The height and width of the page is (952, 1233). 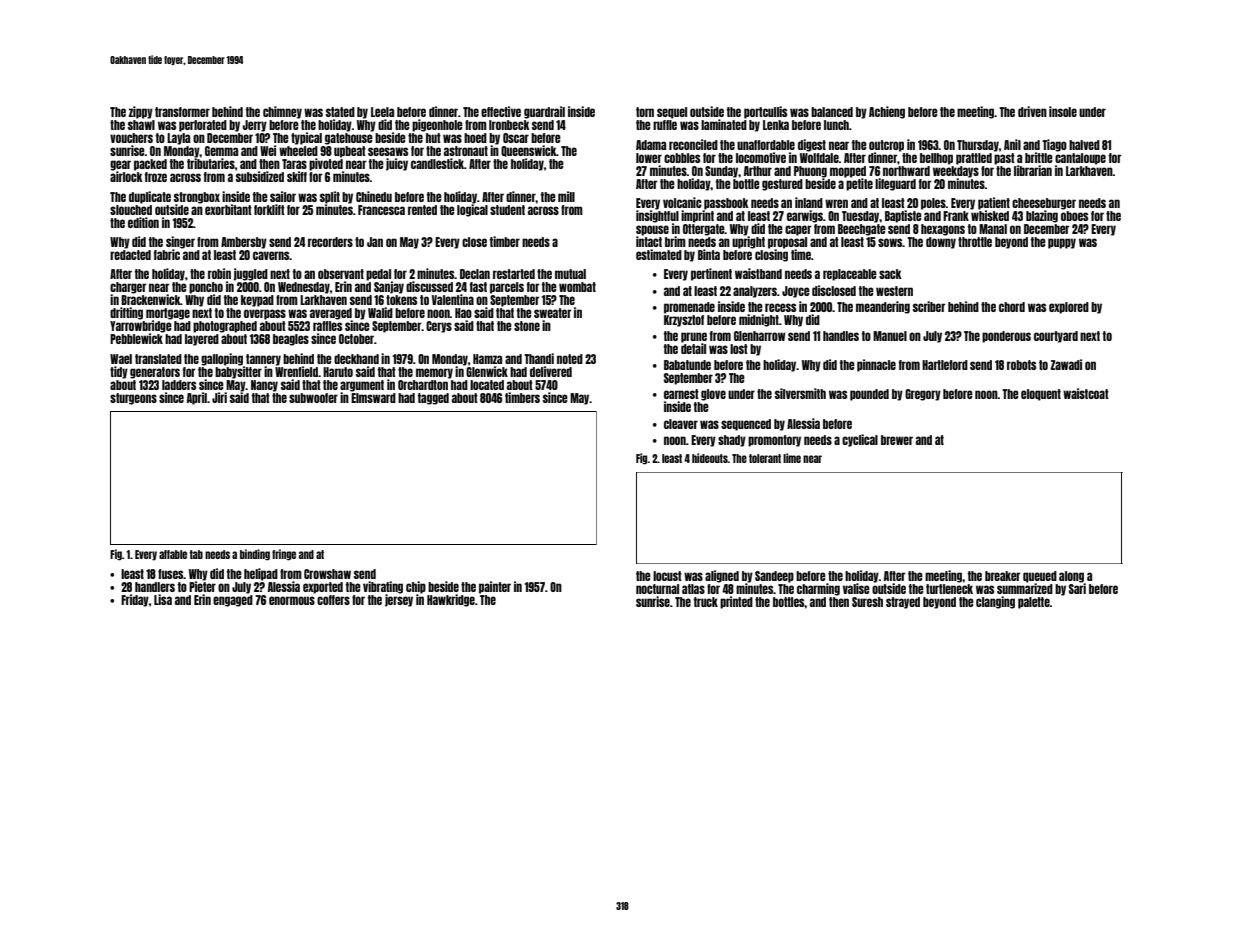 What do you see at coordinates (306, 138) in the page?
I see `typical` at bounding box center [306, 138].
